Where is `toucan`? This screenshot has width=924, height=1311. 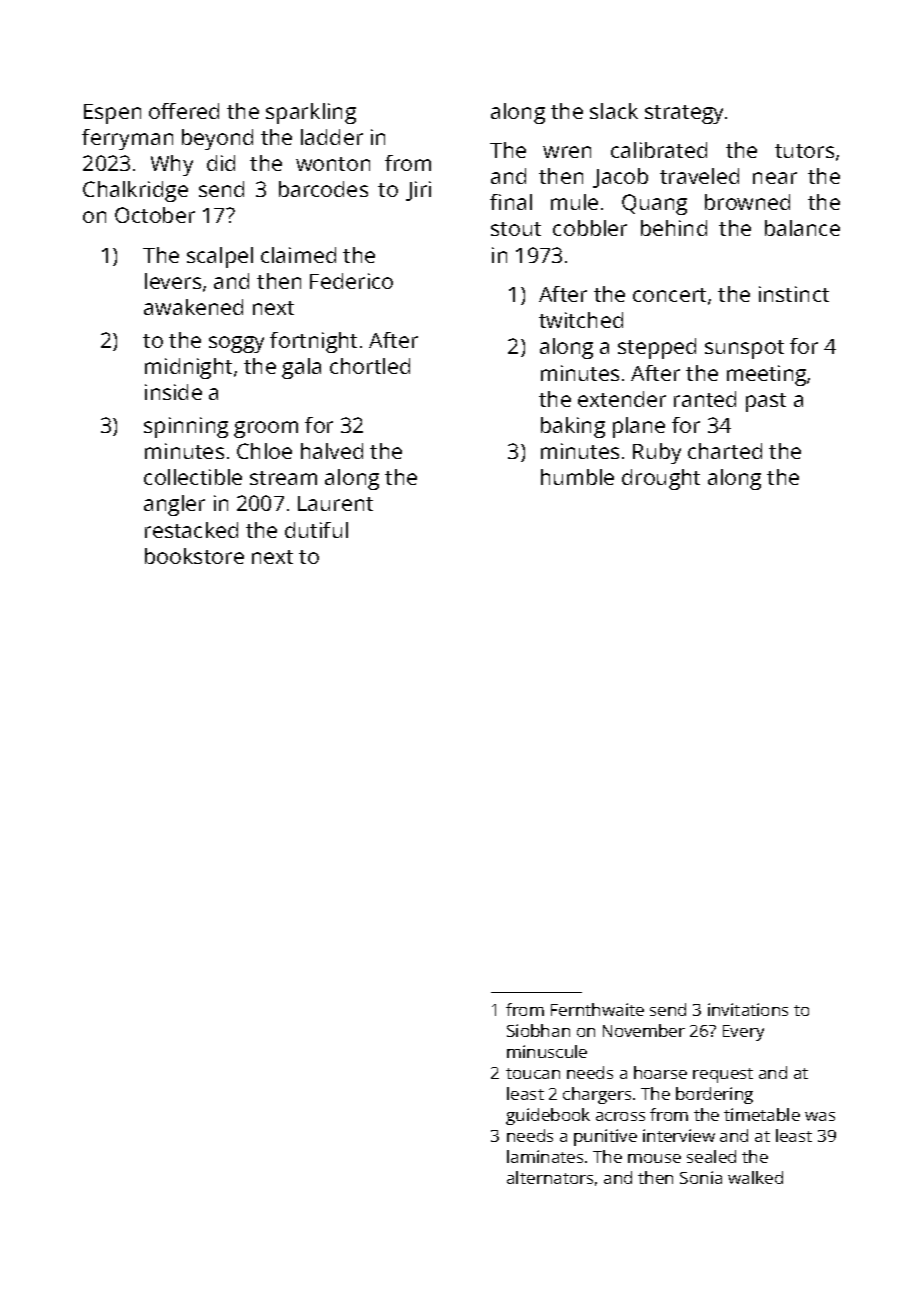 toucan is located at coordinates (533, 1073).
